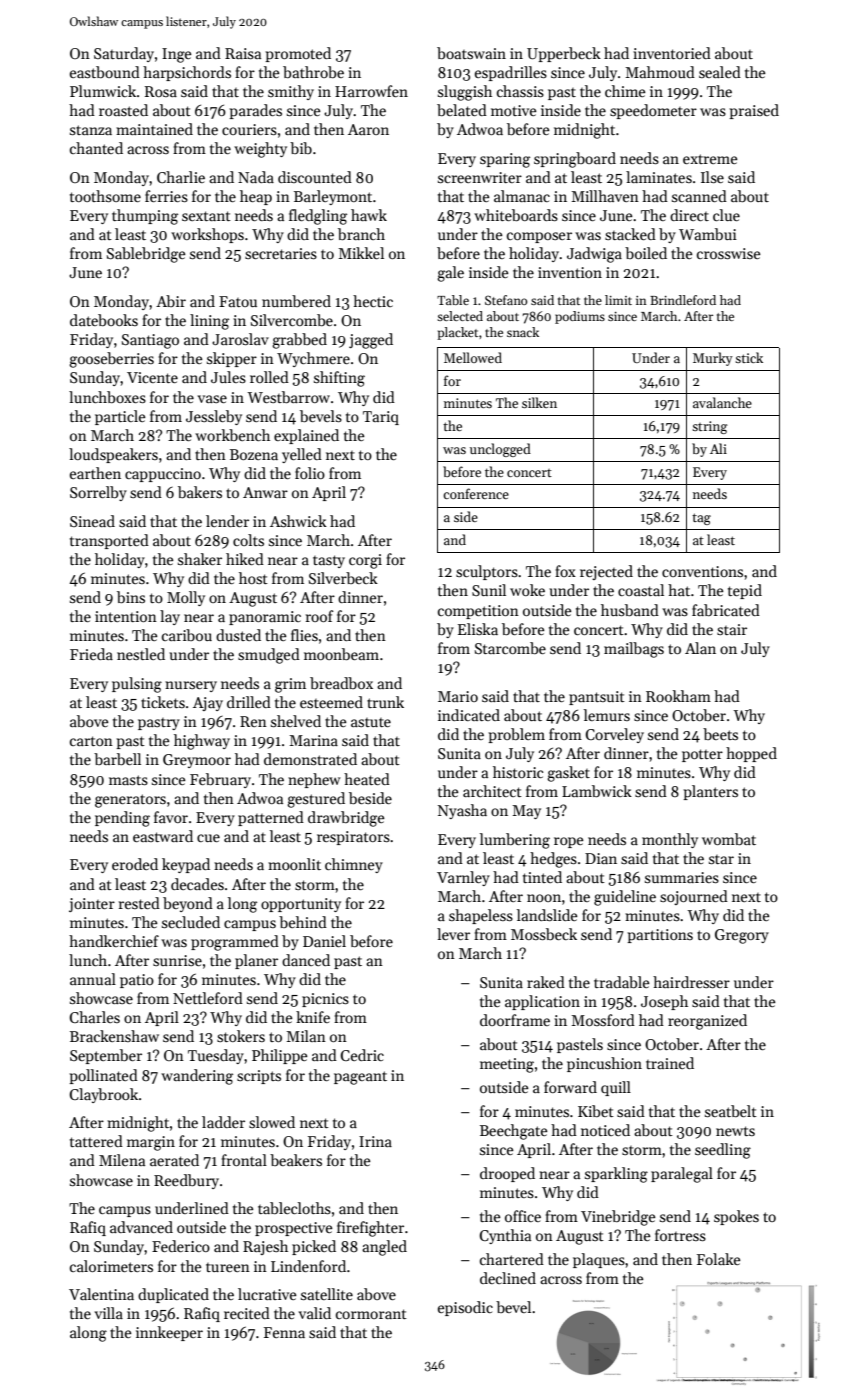  I want to click on Cynthia, so click(505, 1236).
